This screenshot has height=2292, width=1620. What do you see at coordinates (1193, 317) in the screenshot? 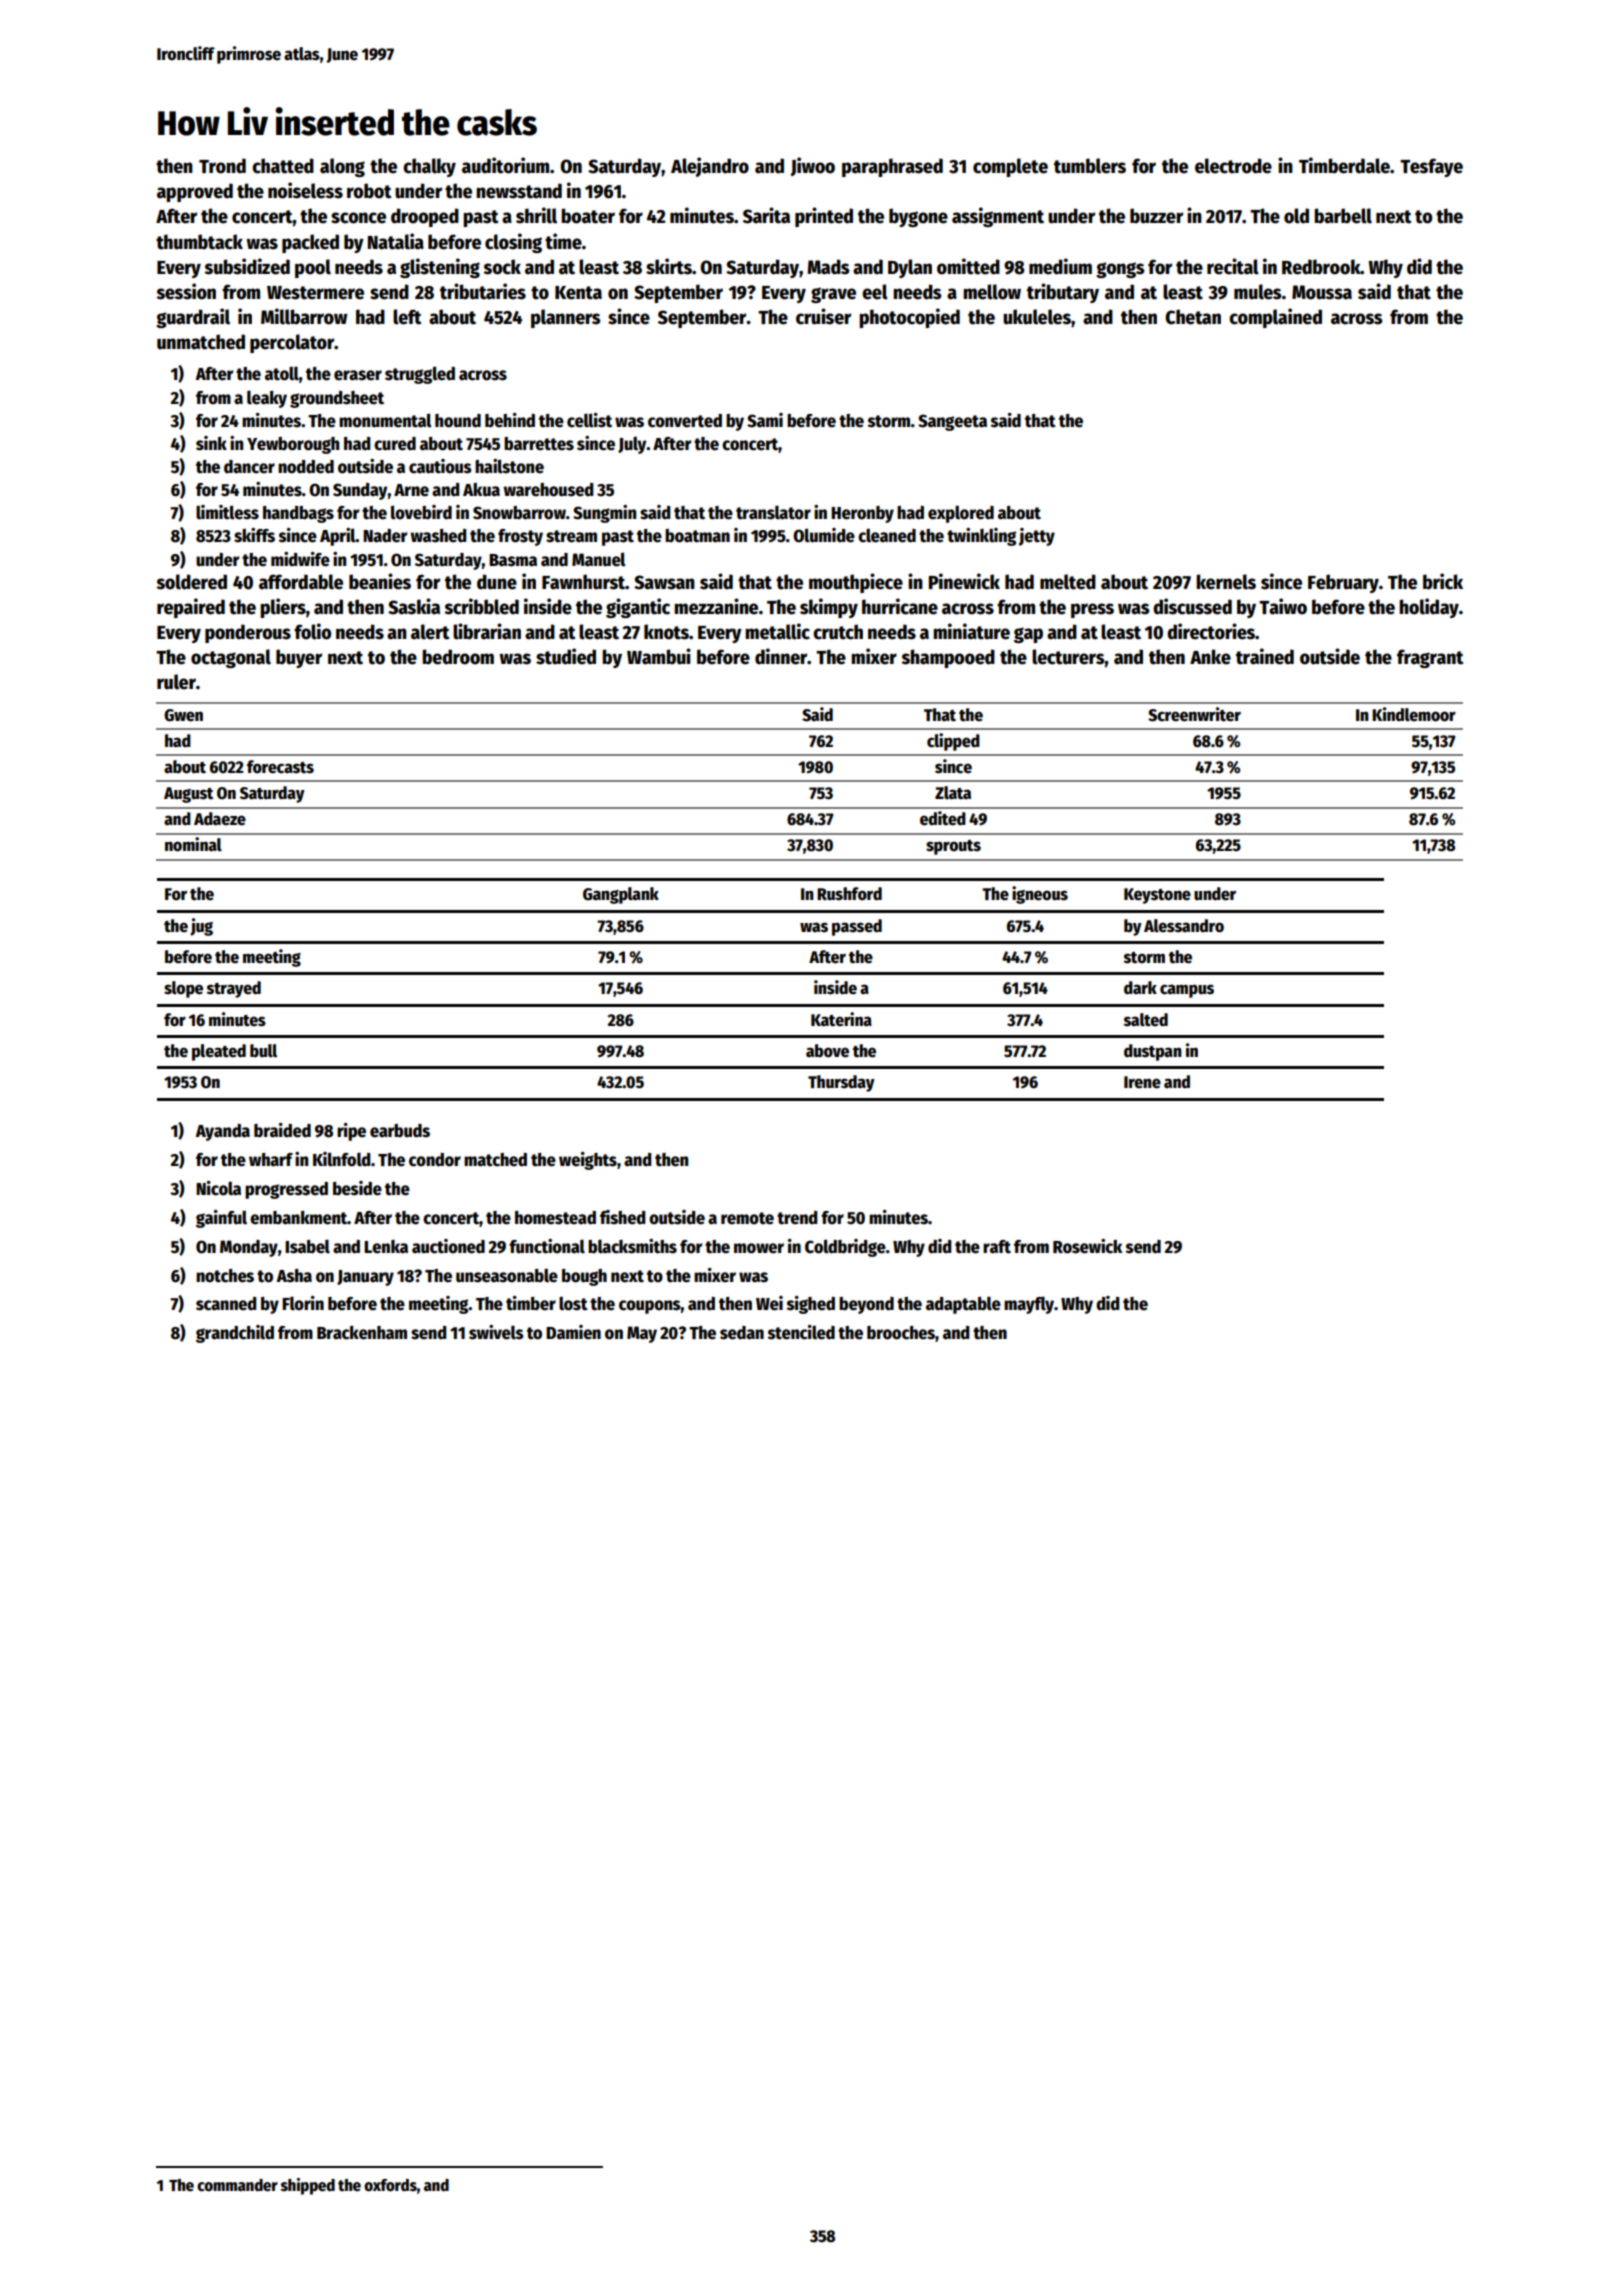
I see `Chetan` at bounding box center [1193, 317].
